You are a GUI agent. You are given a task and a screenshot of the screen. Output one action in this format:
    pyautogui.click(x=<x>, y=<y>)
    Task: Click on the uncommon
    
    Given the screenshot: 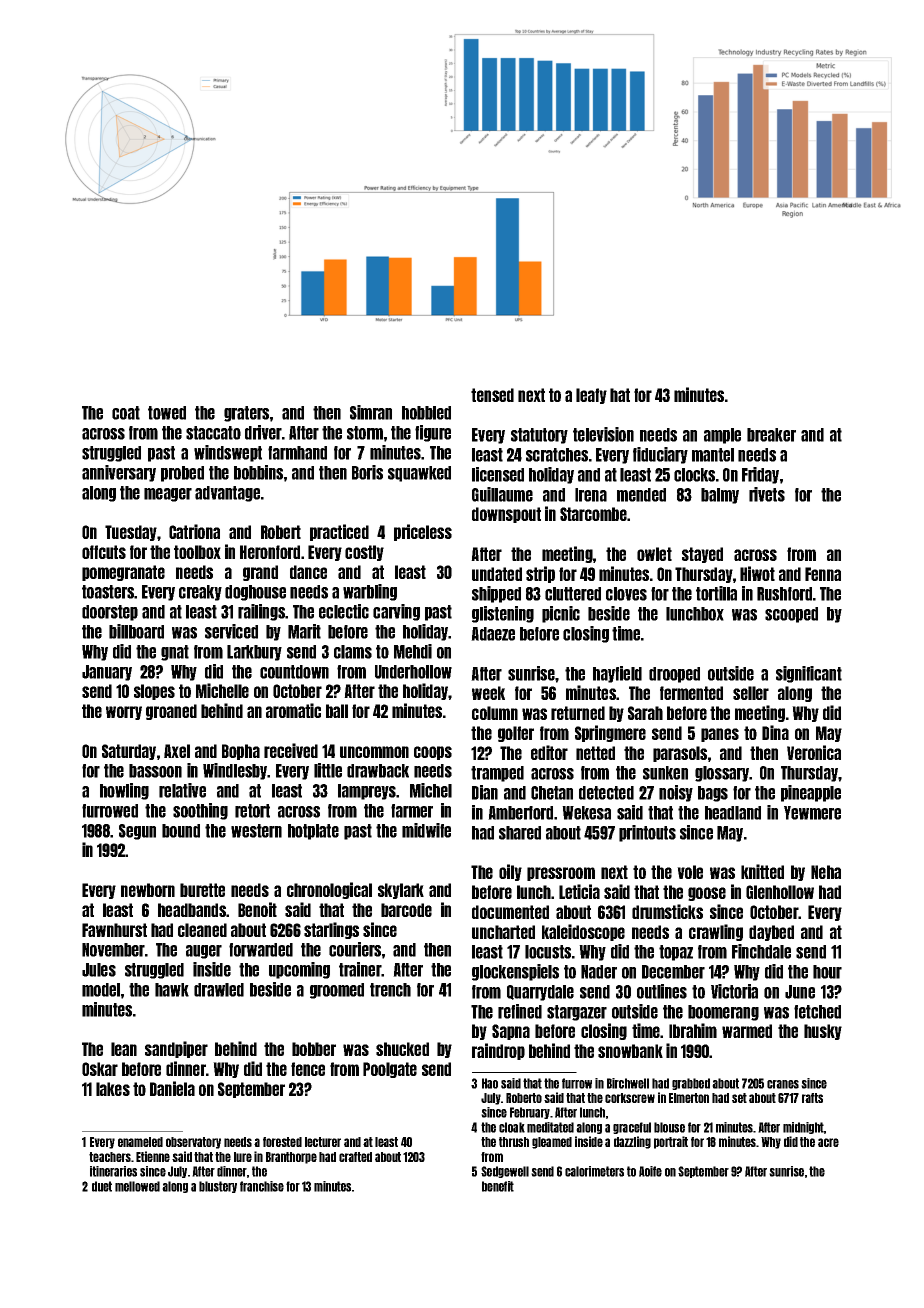 What is the action you would take?
    pyautogui.click(x=374, y=752)
